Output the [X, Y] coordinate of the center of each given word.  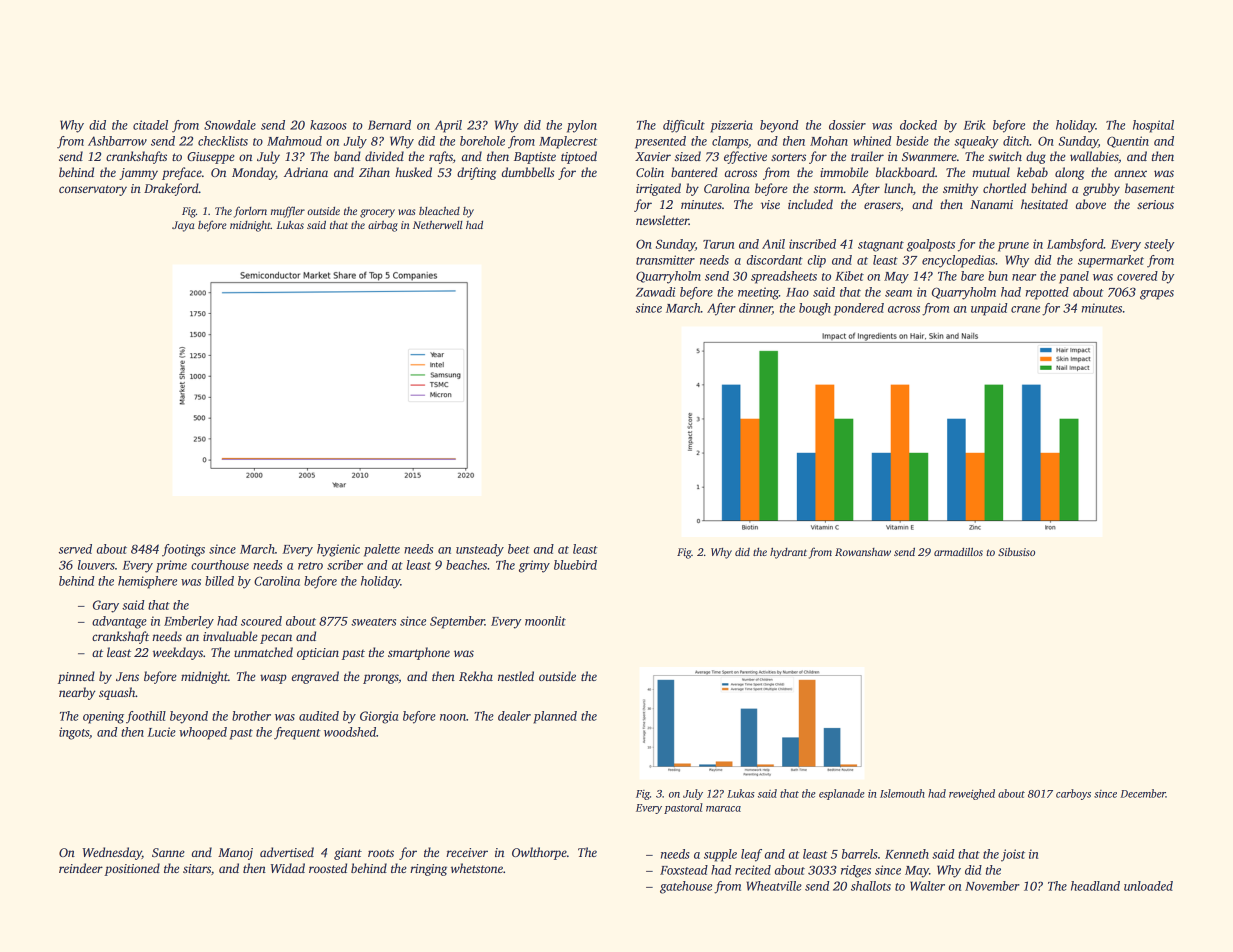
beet [519, 549]
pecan [276, 639]
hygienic [338, 550]
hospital [1153, 126]
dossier [847, 125]
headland [1095, 886]
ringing [428, 870]
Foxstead [684, 870]
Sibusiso [1016, 551]
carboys [1073, 794]
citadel [150, 125]
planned [555, 717]
